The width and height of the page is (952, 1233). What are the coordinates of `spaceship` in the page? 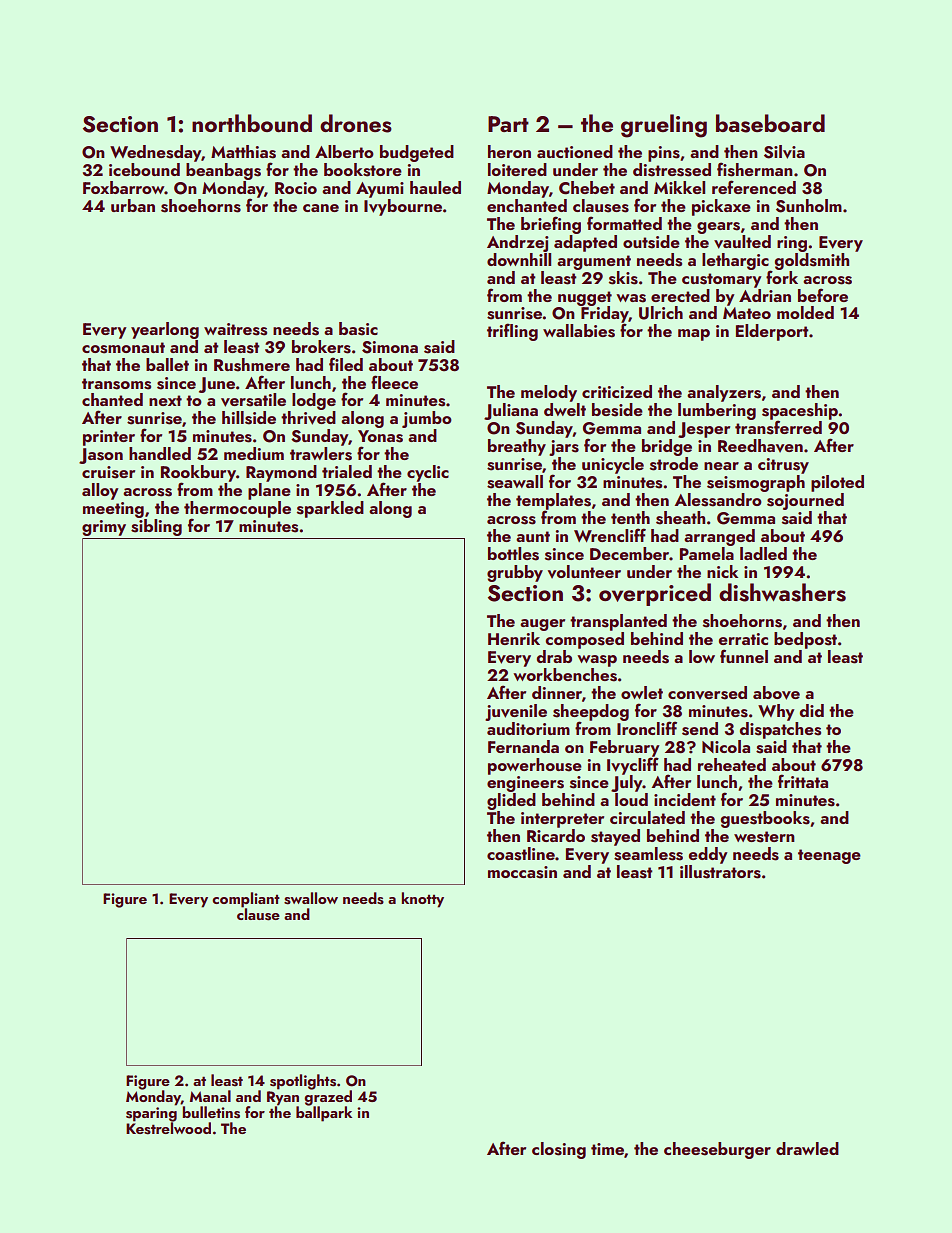 It's located at (800, 411).
